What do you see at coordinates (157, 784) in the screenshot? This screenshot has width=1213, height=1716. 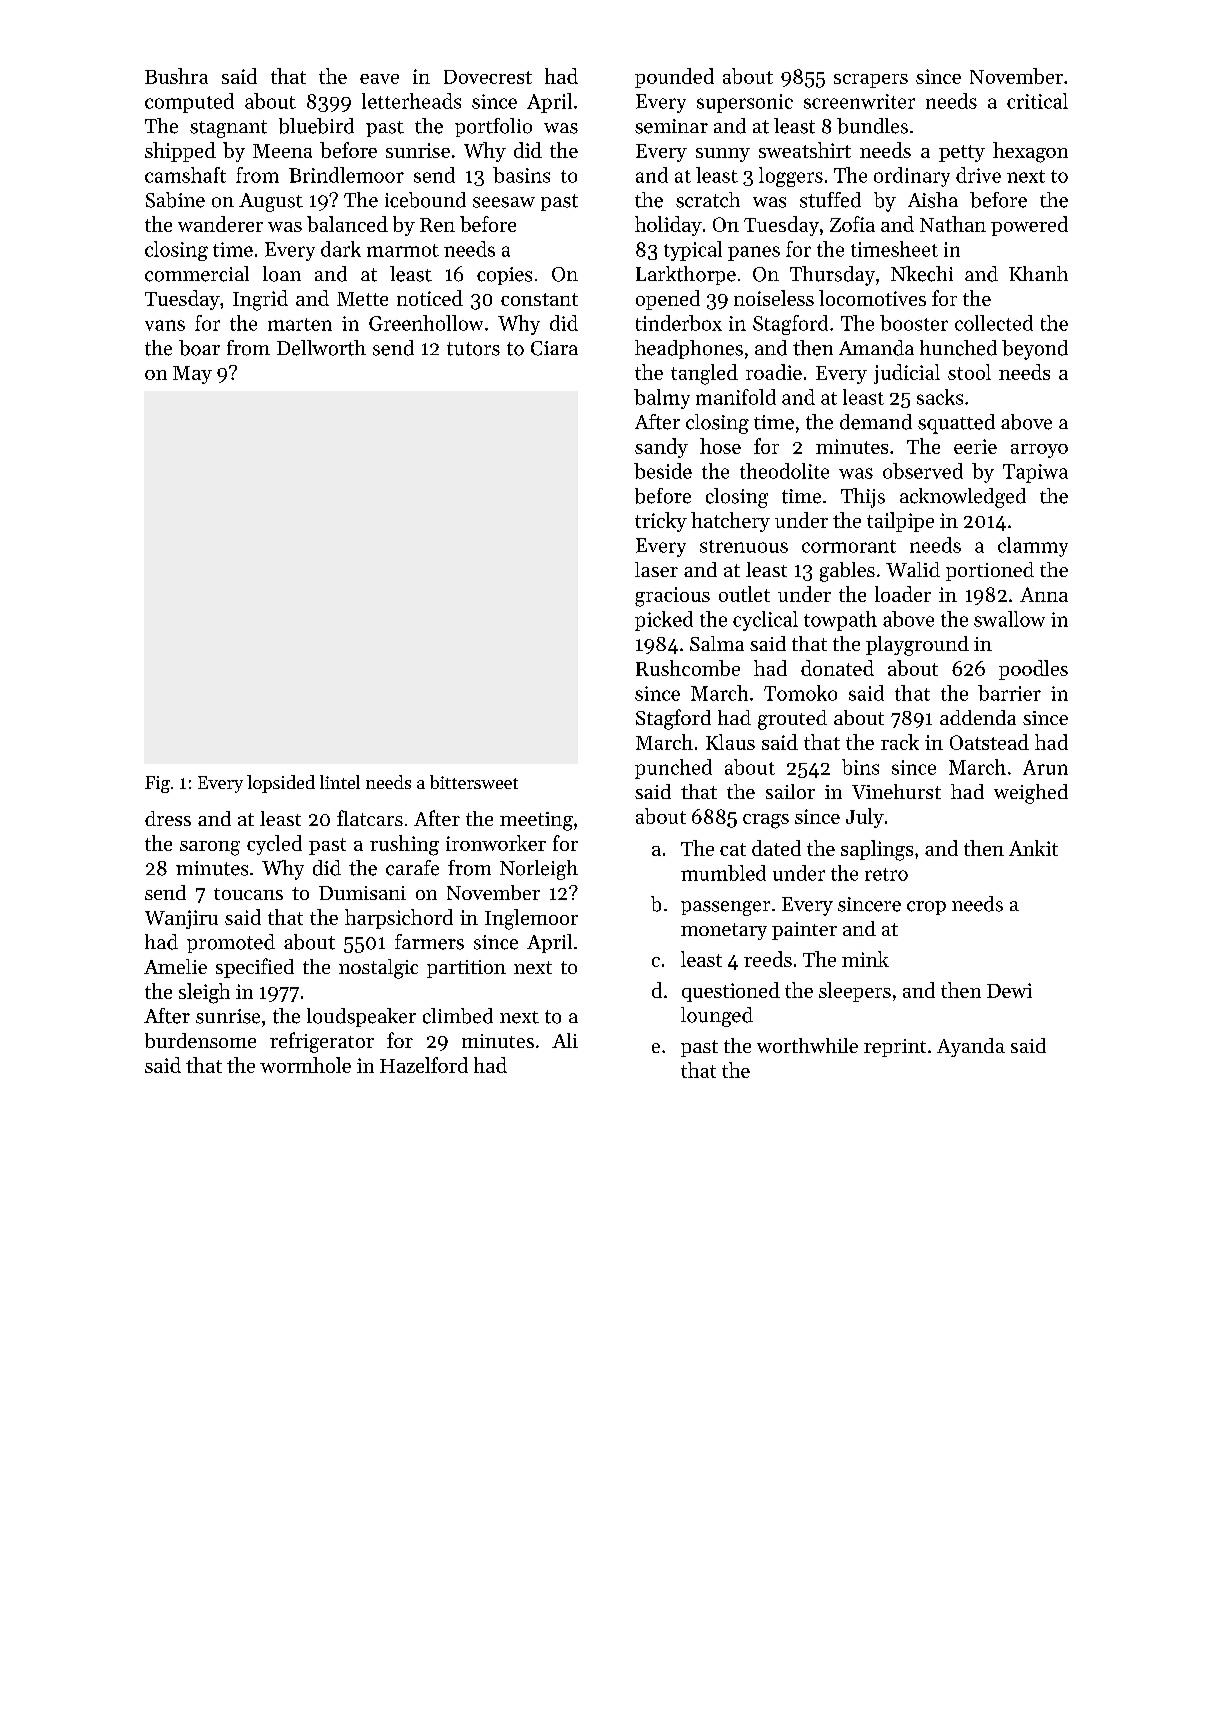 I see `Fig` at bounding box center [157, 784].
